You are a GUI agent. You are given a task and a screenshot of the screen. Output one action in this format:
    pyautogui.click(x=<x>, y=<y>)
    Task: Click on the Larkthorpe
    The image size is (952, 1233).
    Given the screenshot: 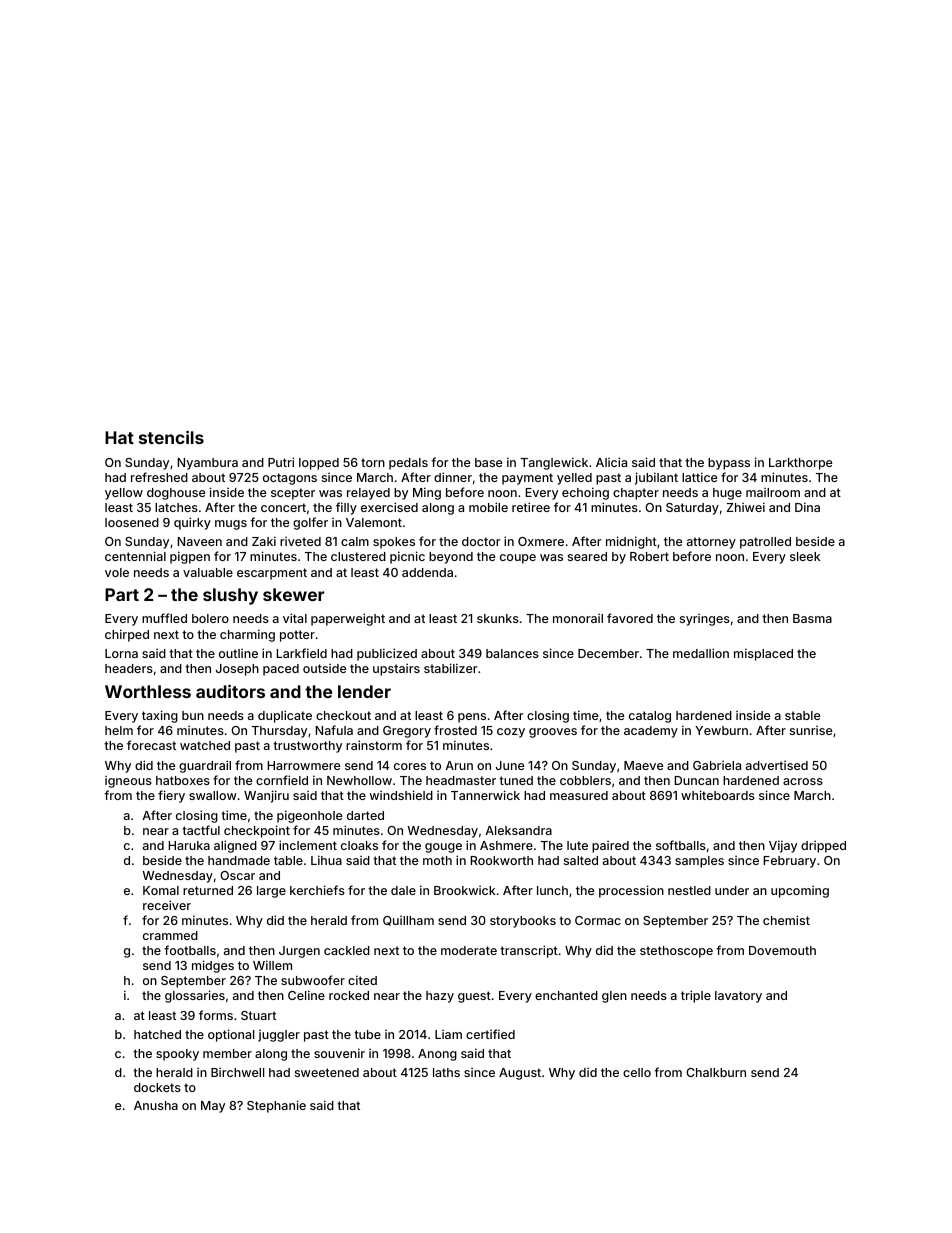 What is the action you would take?
    pyautogui.click(x=800, y=464)
